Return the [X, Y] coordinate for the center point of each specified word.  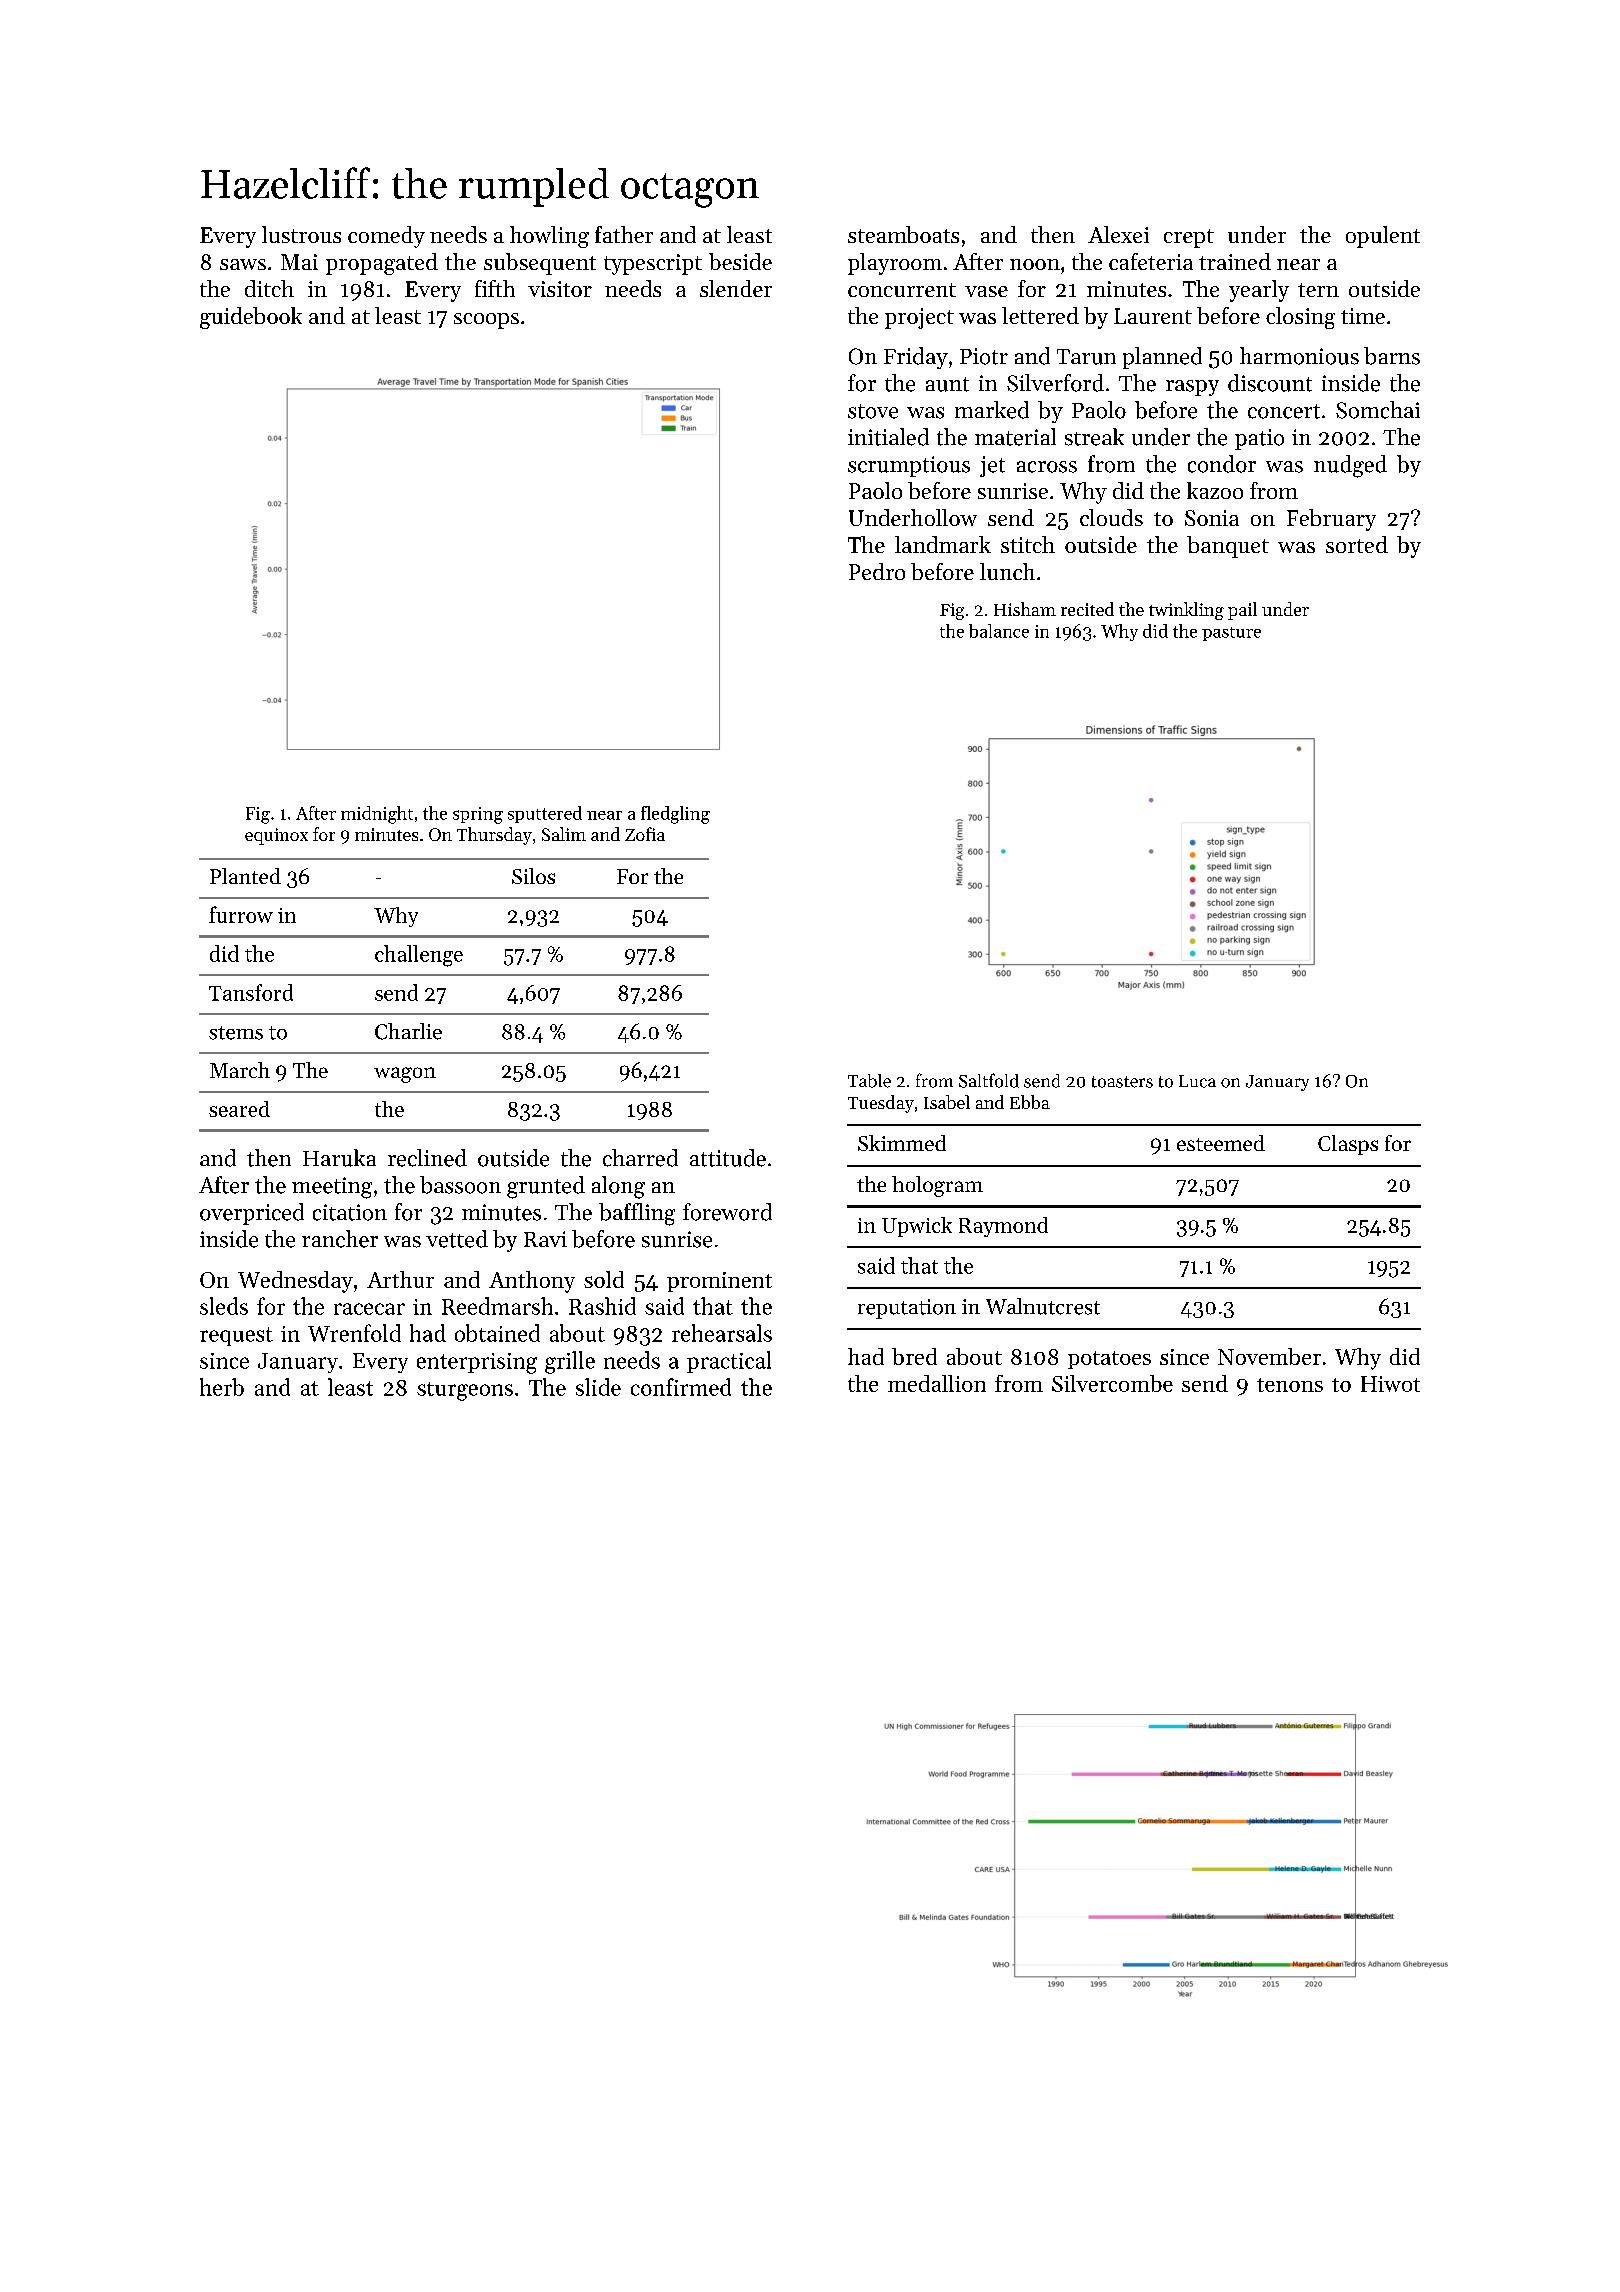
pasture [1231, 634]
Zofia [645, 834]
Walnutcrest [1043, 1306]
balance [999, 631]
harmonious [1299, 356]
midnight [377, 815]
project [919, 318]
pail [1242, 611]
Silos [533, 876]
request [236, 1336]
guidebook [251, 318]
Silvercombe [1112, 1383]
